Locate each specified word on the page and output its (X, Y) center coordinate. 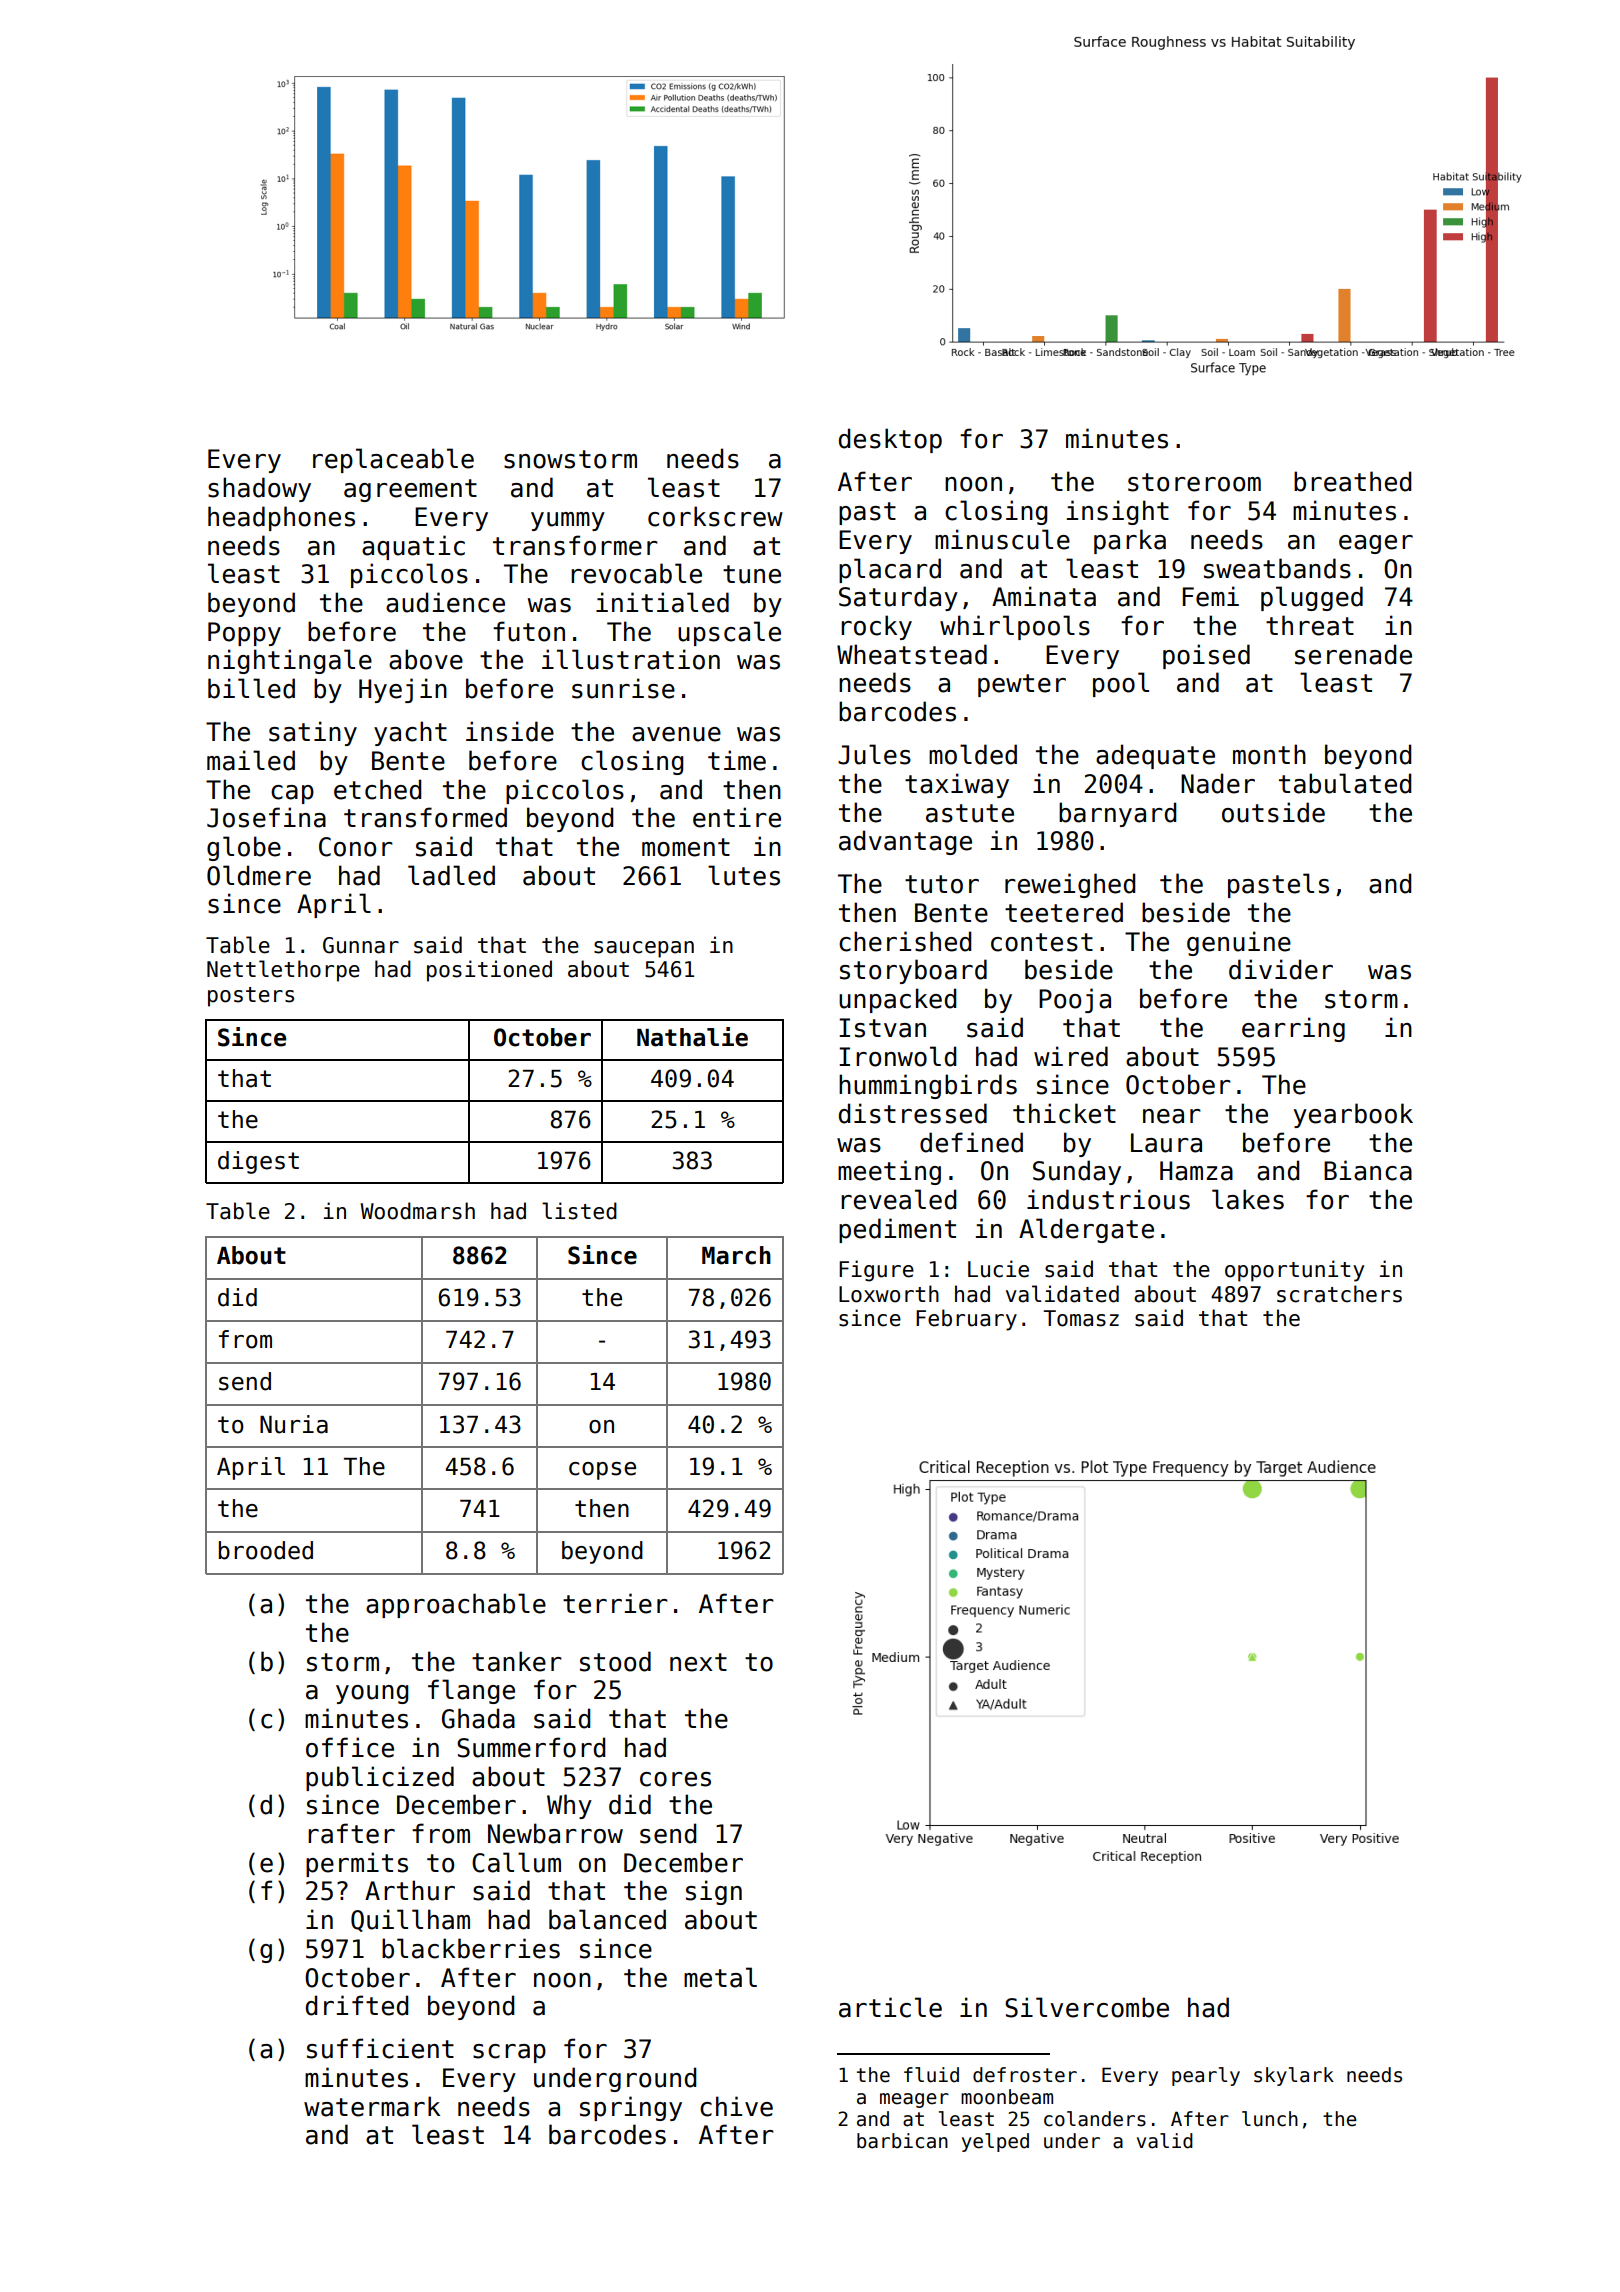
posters (251, 997)
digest (258, 1162)
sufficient (380, 2048)
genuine (1239, 943)
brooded (266, 1550)
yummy (568, 521)
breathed (1352, 481)
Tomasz (1081, 1318)
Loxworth (889, 1294)
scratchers (1339, 1294)
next (698, 1662)
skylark (1294, 2076)
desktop (890, 440)
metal (720, 1977)
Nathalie (692, 1037)
